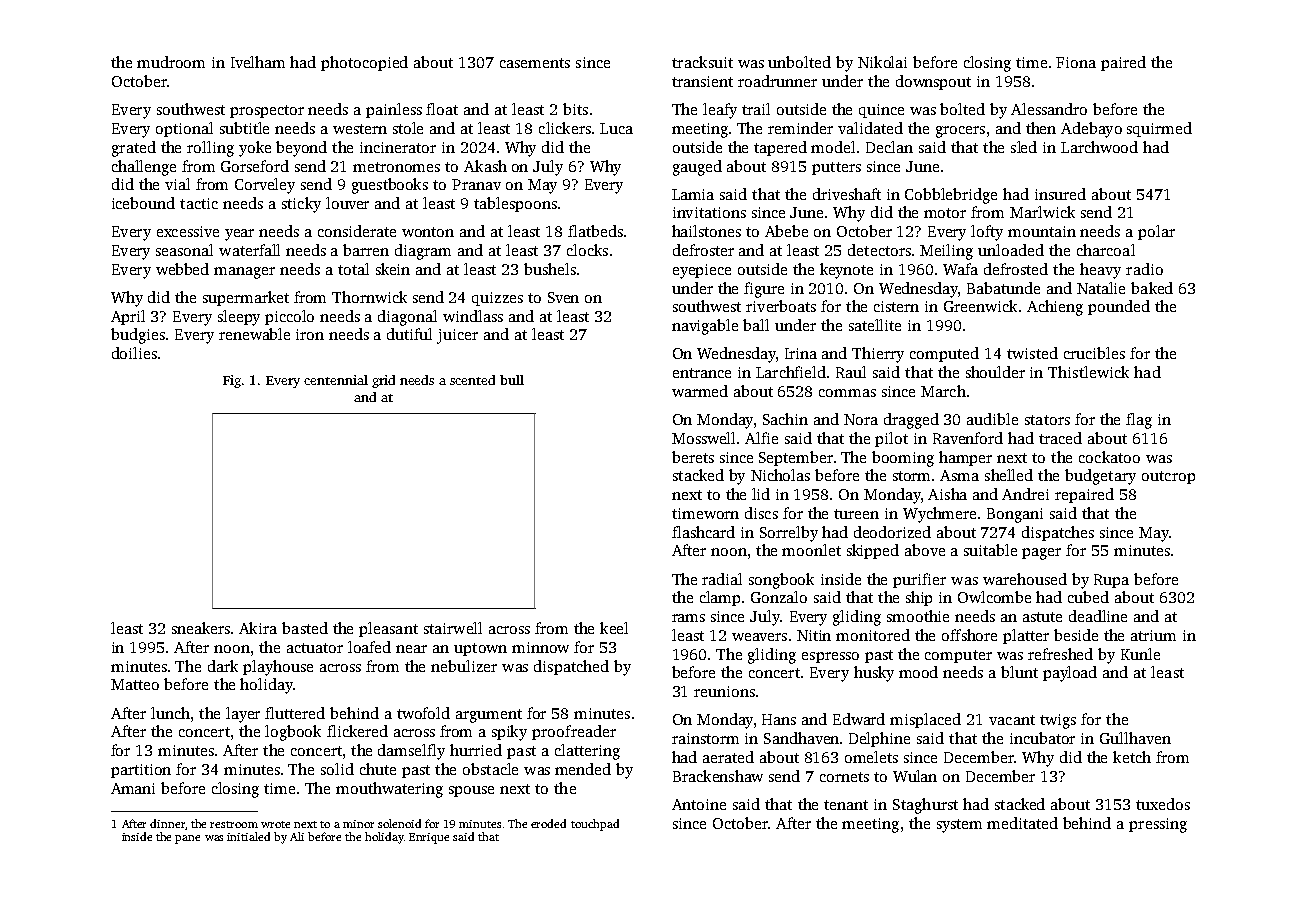 This image has width=1308, height=924. Describe the element at coordinates (565, 128) in the image. I see `clickers` at that location.
